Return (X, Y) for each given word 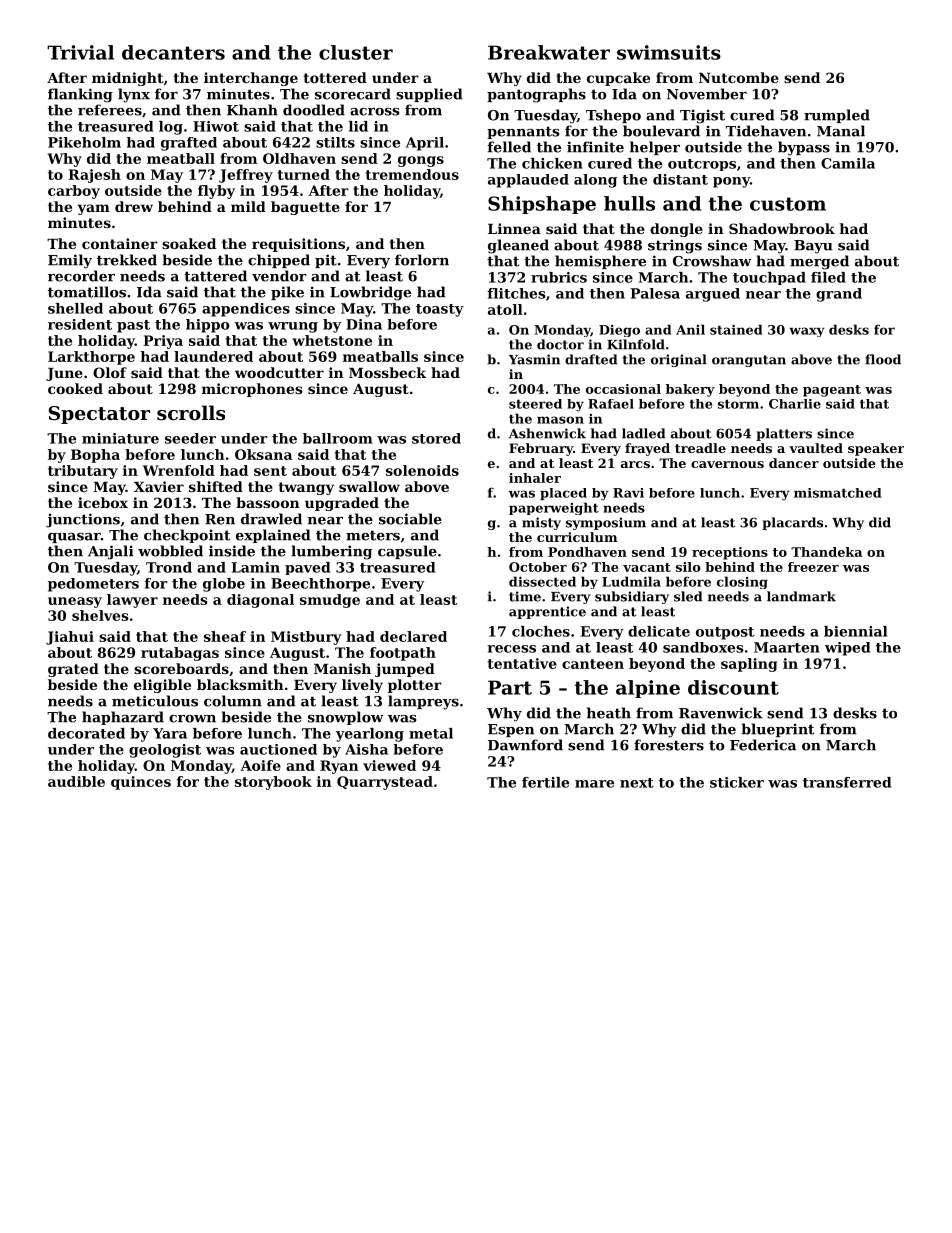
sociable (410, 519)
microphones (252, 390)
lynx (134, 95)
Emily (70, 261)
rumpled (837, 116)
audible (76, 781)
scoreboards (181, 668)
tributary (83, 472)
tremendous (412, 174)
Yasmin (534, 359)
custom (788, 204)
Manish (342, 668)
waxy (807, 332)
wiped (847, 649)
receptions (730, 553)
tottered (335, 77)
